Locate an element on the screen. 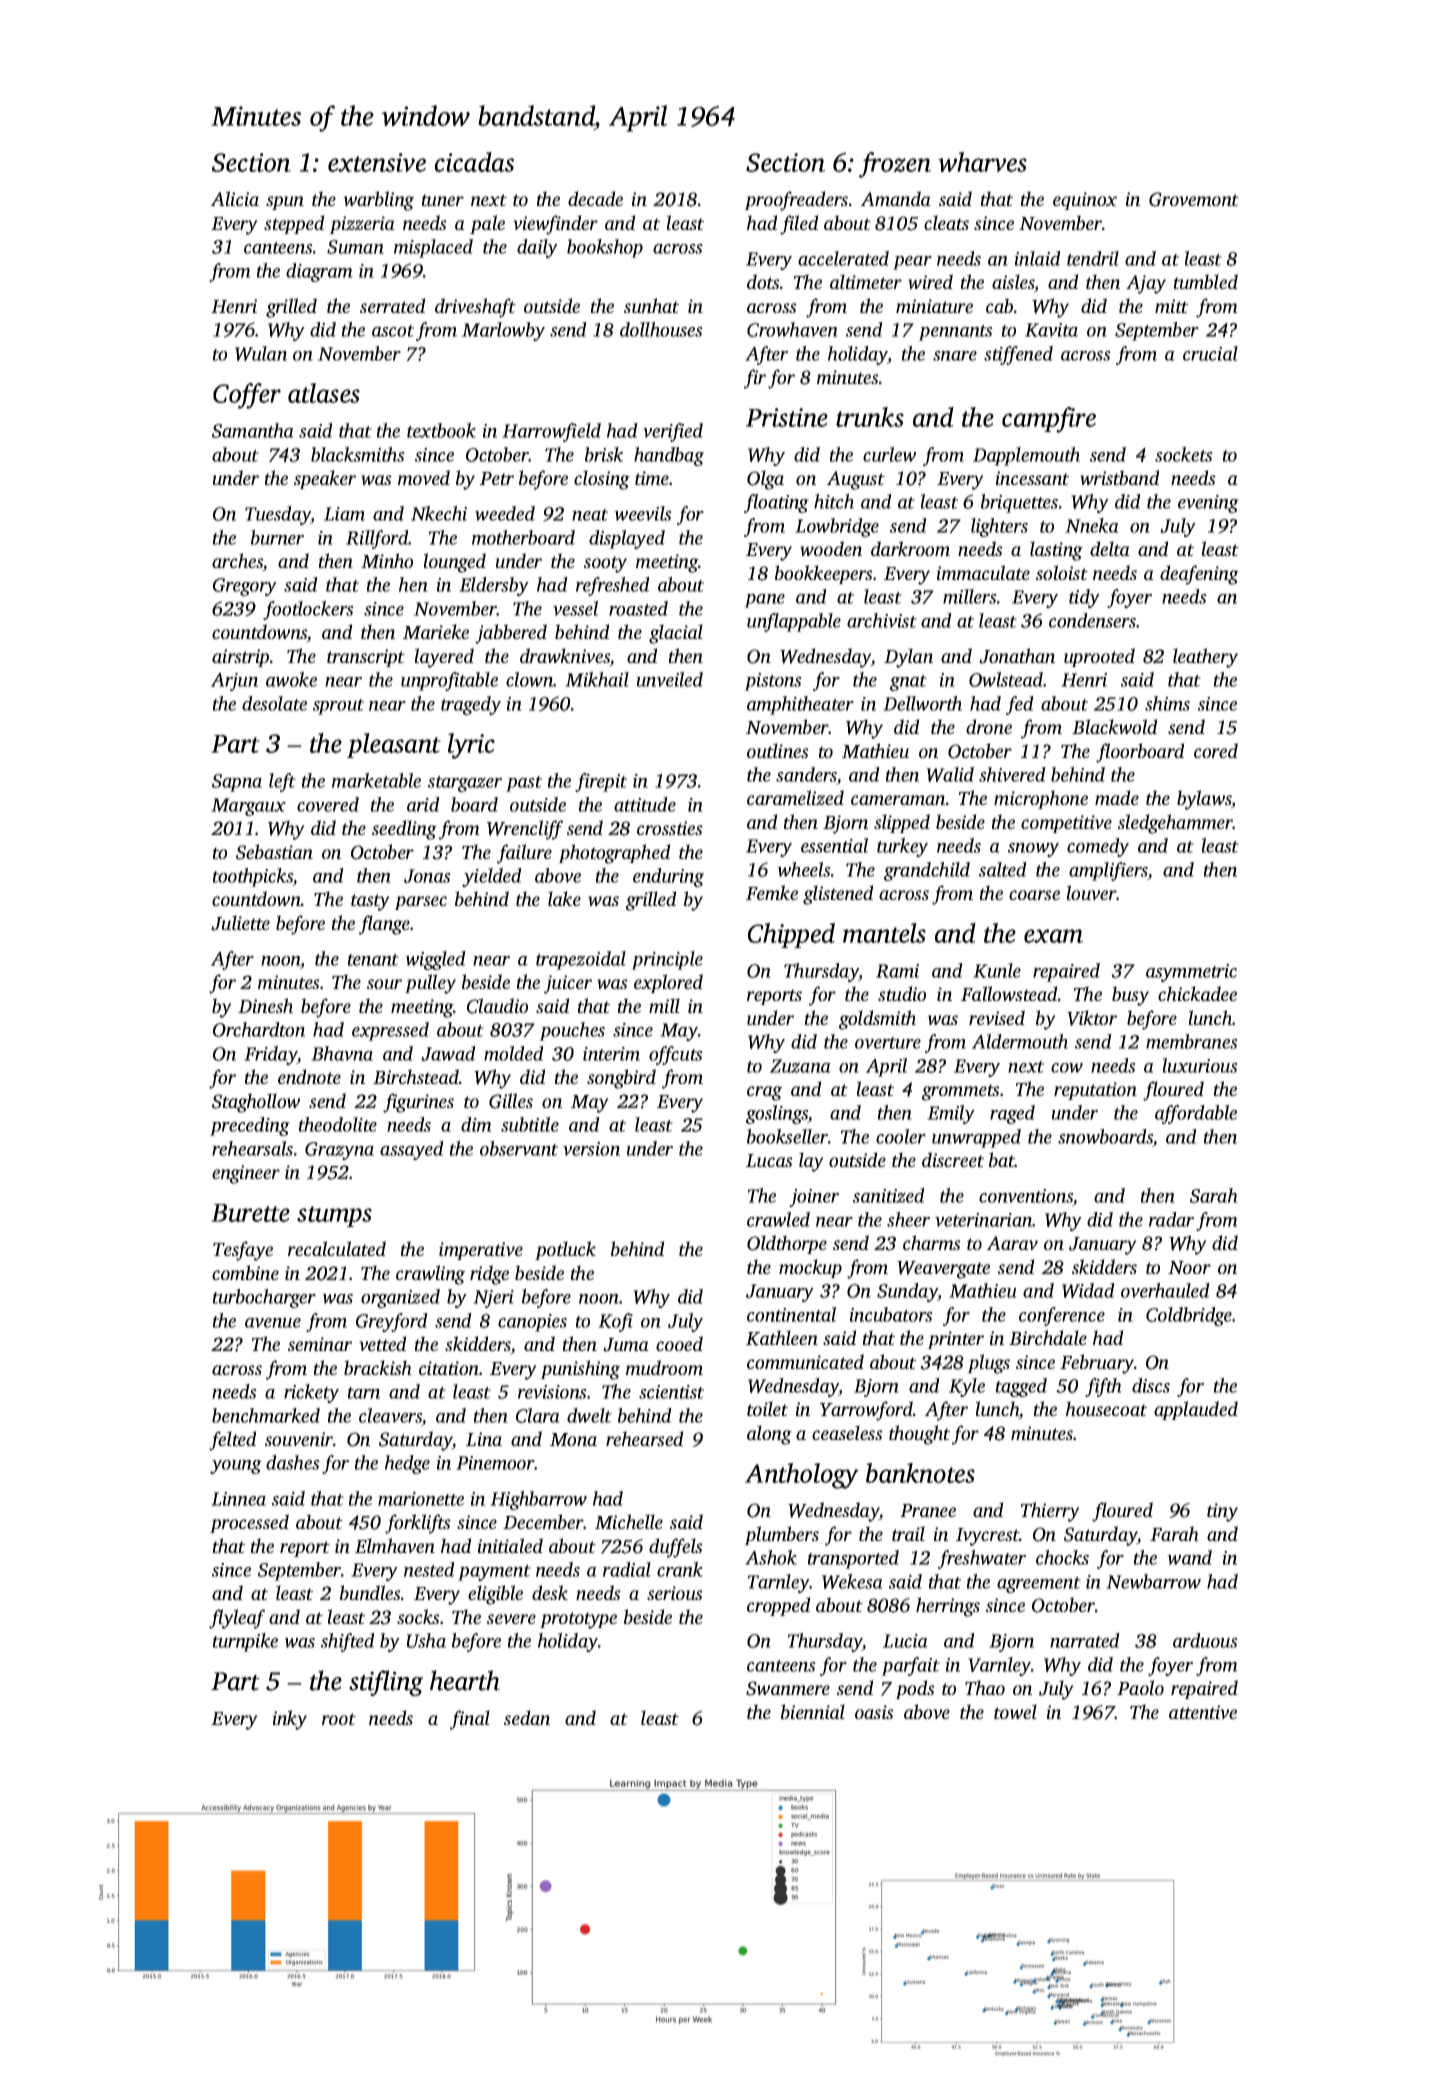 Image resolution: width=1450 pixels, height=2100 pixels. wharves is located at coordinates (982, 162).
